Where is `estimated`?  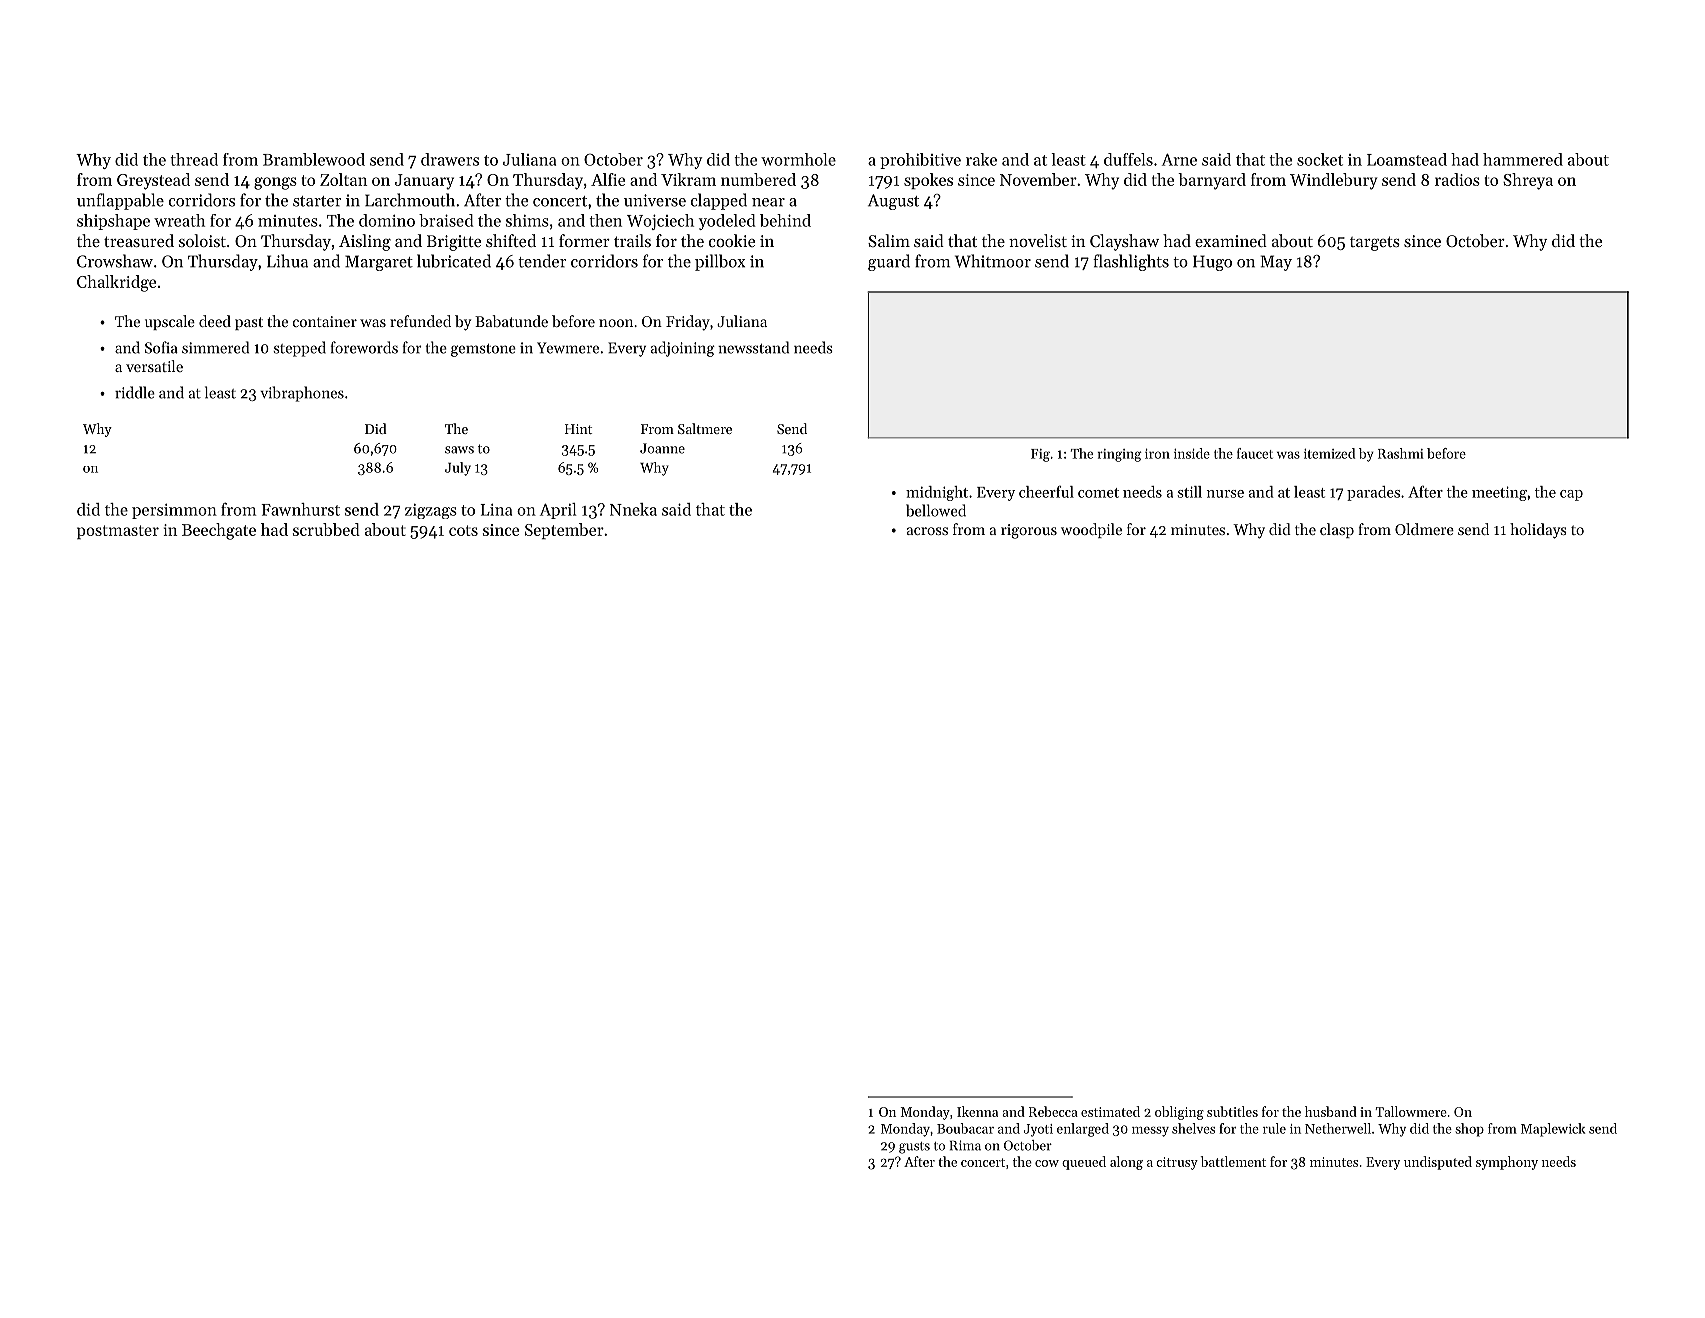 estimated is located at coordinates (1110, 1111).
